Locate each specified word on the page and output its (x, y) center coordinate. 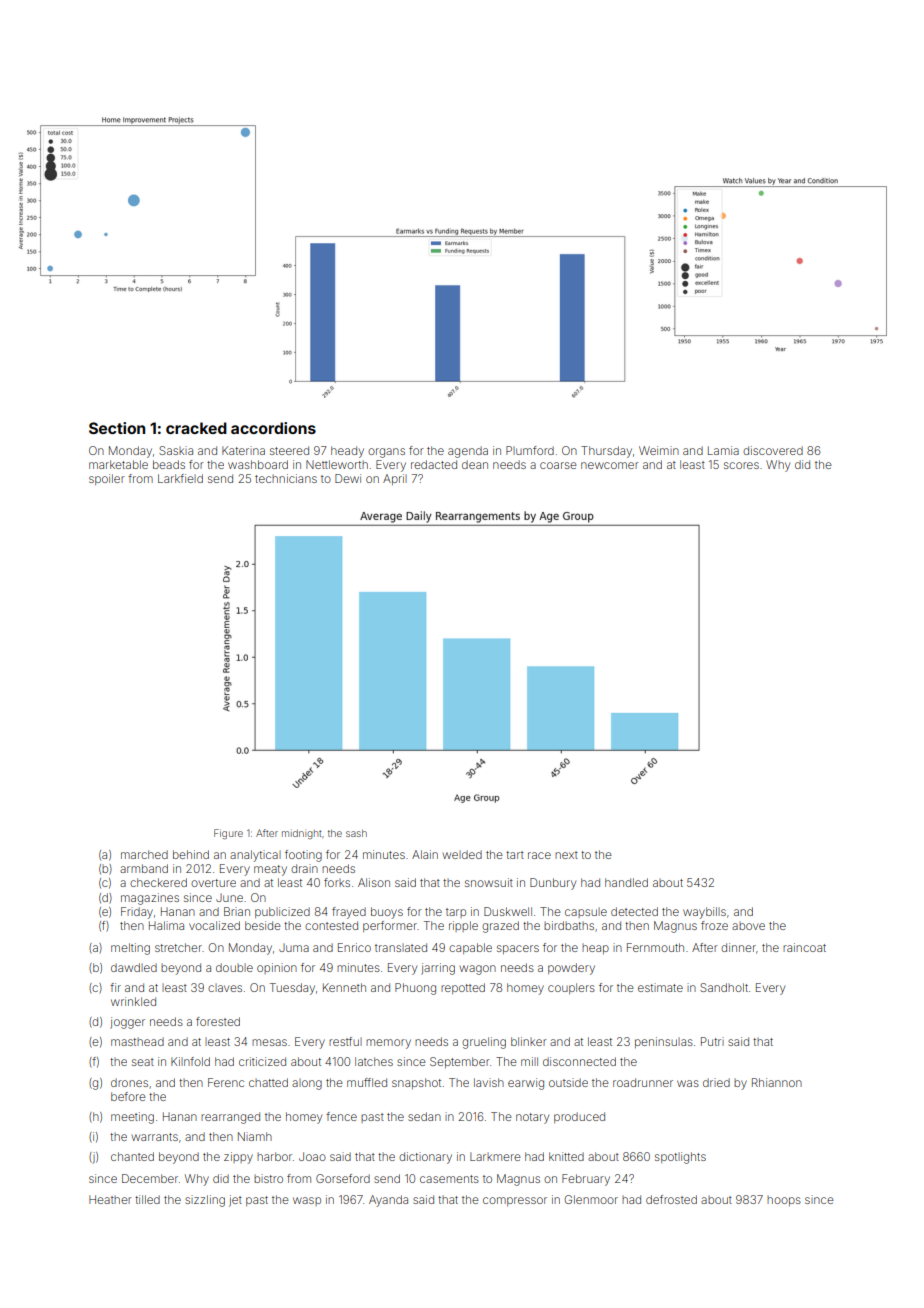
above (748, 926)
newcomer (610, 465)
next (566, 855)
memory (388, 1044)
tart (515, 855)
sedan (424, 1116)
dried (716, 1082)
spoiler (107, 479)
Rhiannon (777, 1082)
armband (144, 868)
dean (475, 464)
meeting (132, 1118)
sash (356, 833)
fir (115, 987)
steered (289, 450)
